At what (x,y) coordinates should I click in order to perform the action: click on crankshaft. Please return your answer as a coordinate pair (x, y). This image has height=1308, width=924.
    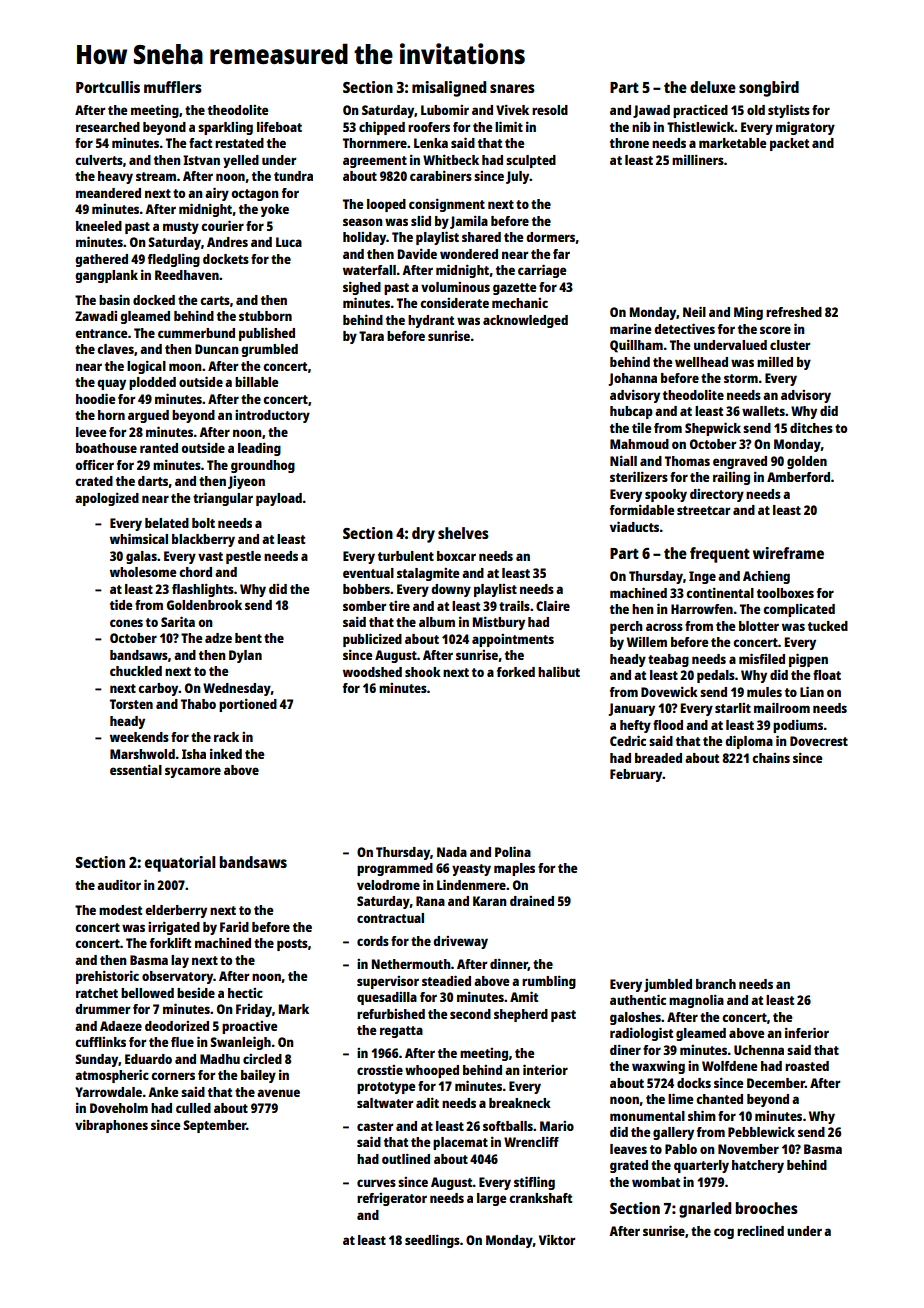
    Looking at the image, I should click on (540, 1198).
